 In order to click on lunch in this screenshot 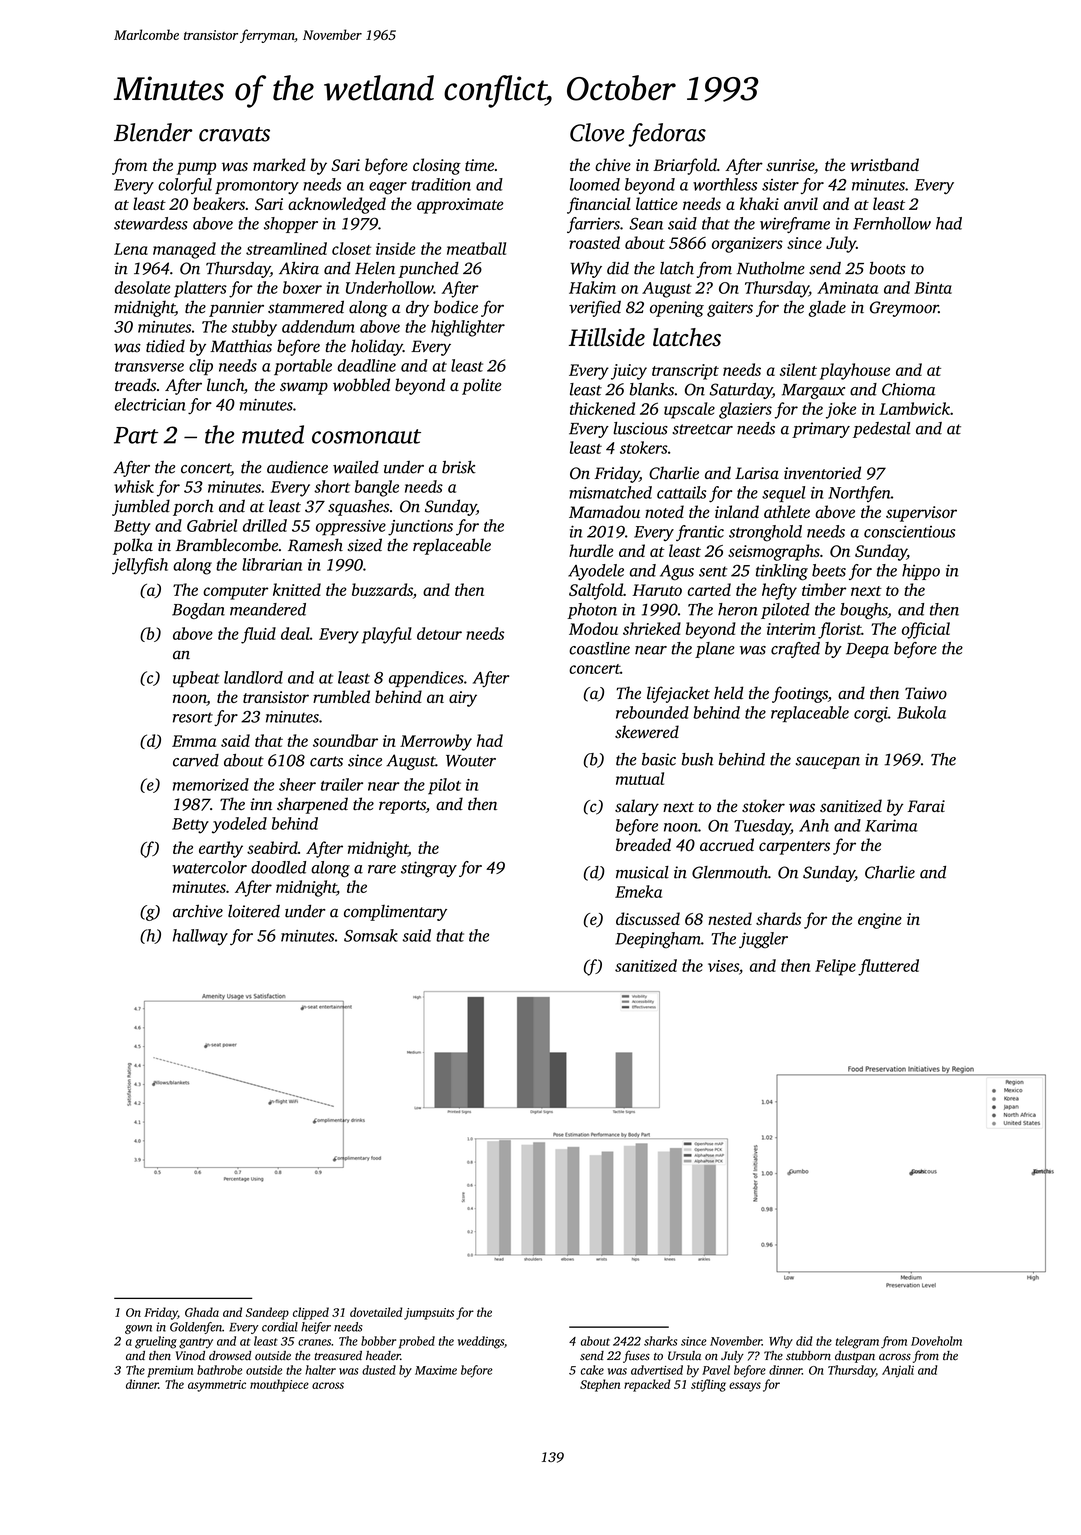, I will do `click(225, 384)`.
